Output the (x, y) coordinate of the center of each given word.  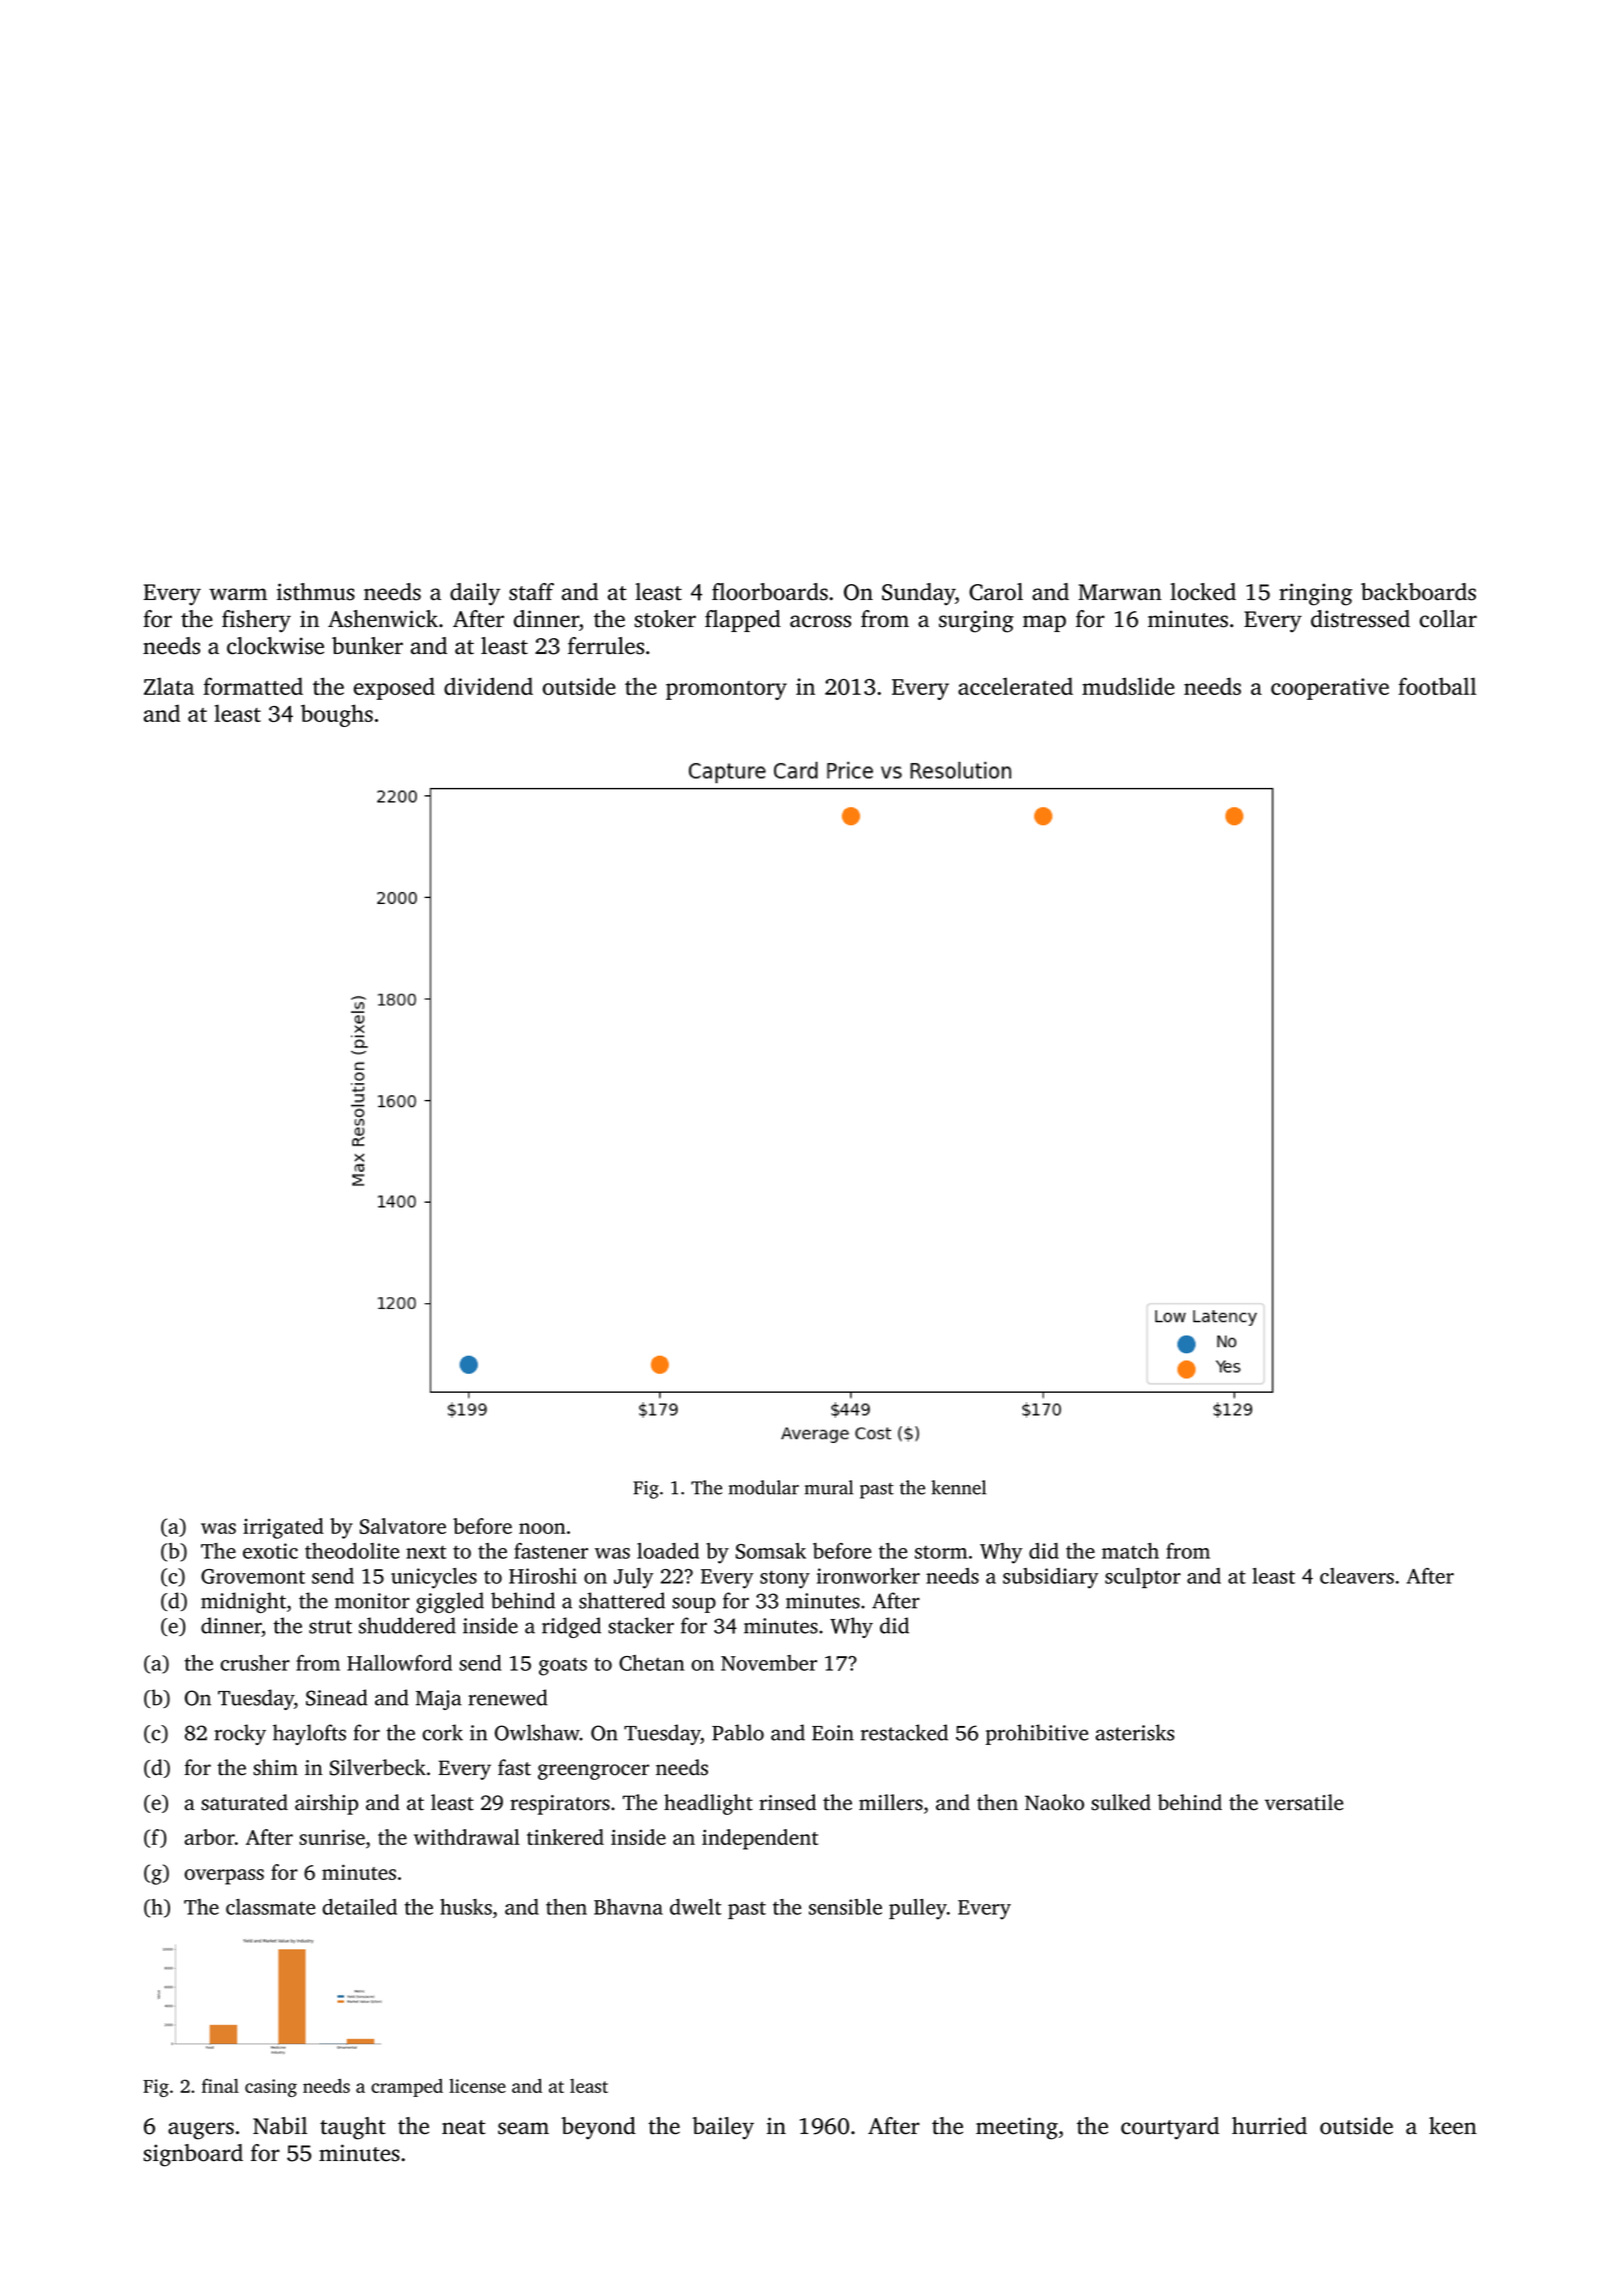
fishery (256, 621)
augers (201, 2131)
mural (829, 1487)
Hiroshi (543, 1576)
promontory (726, 690)
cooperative (1330, 689)
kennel (958, 1487)
